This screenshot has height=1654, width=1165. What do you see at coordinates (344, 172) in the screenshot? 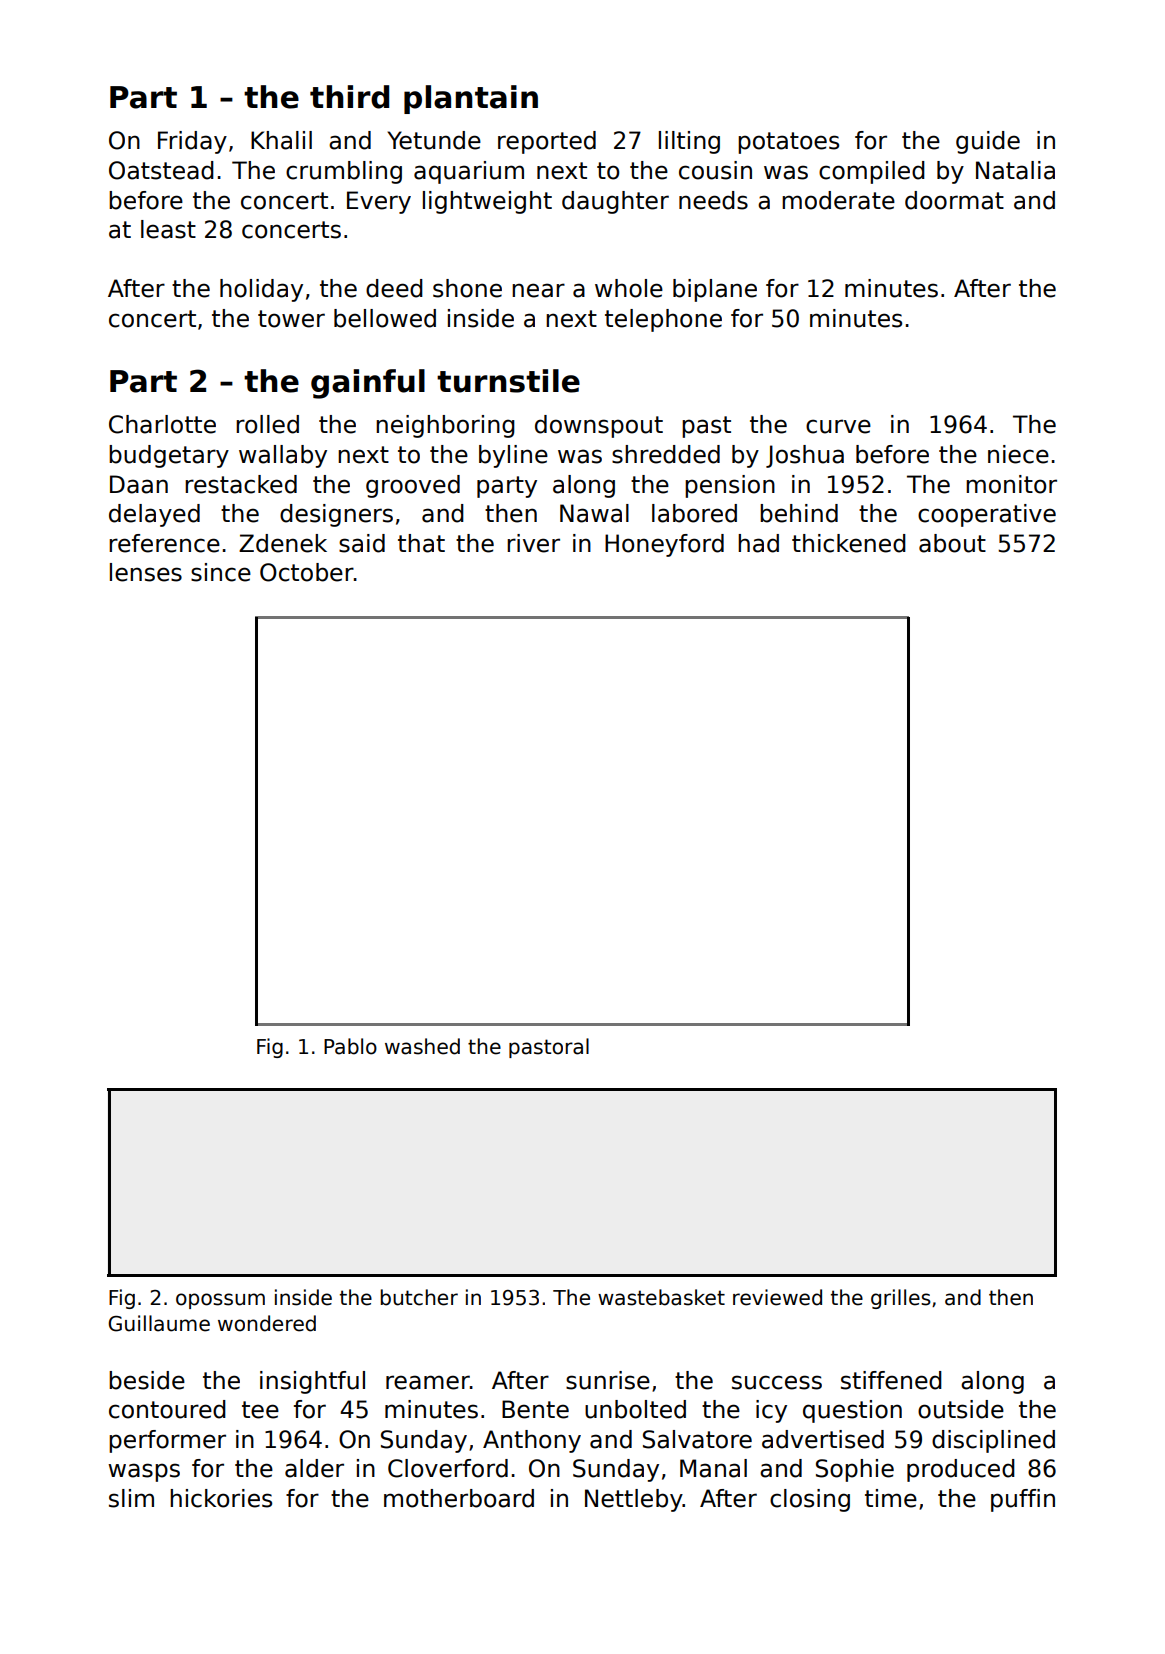
I see `crumbling` at bounding box center [344, 172].
